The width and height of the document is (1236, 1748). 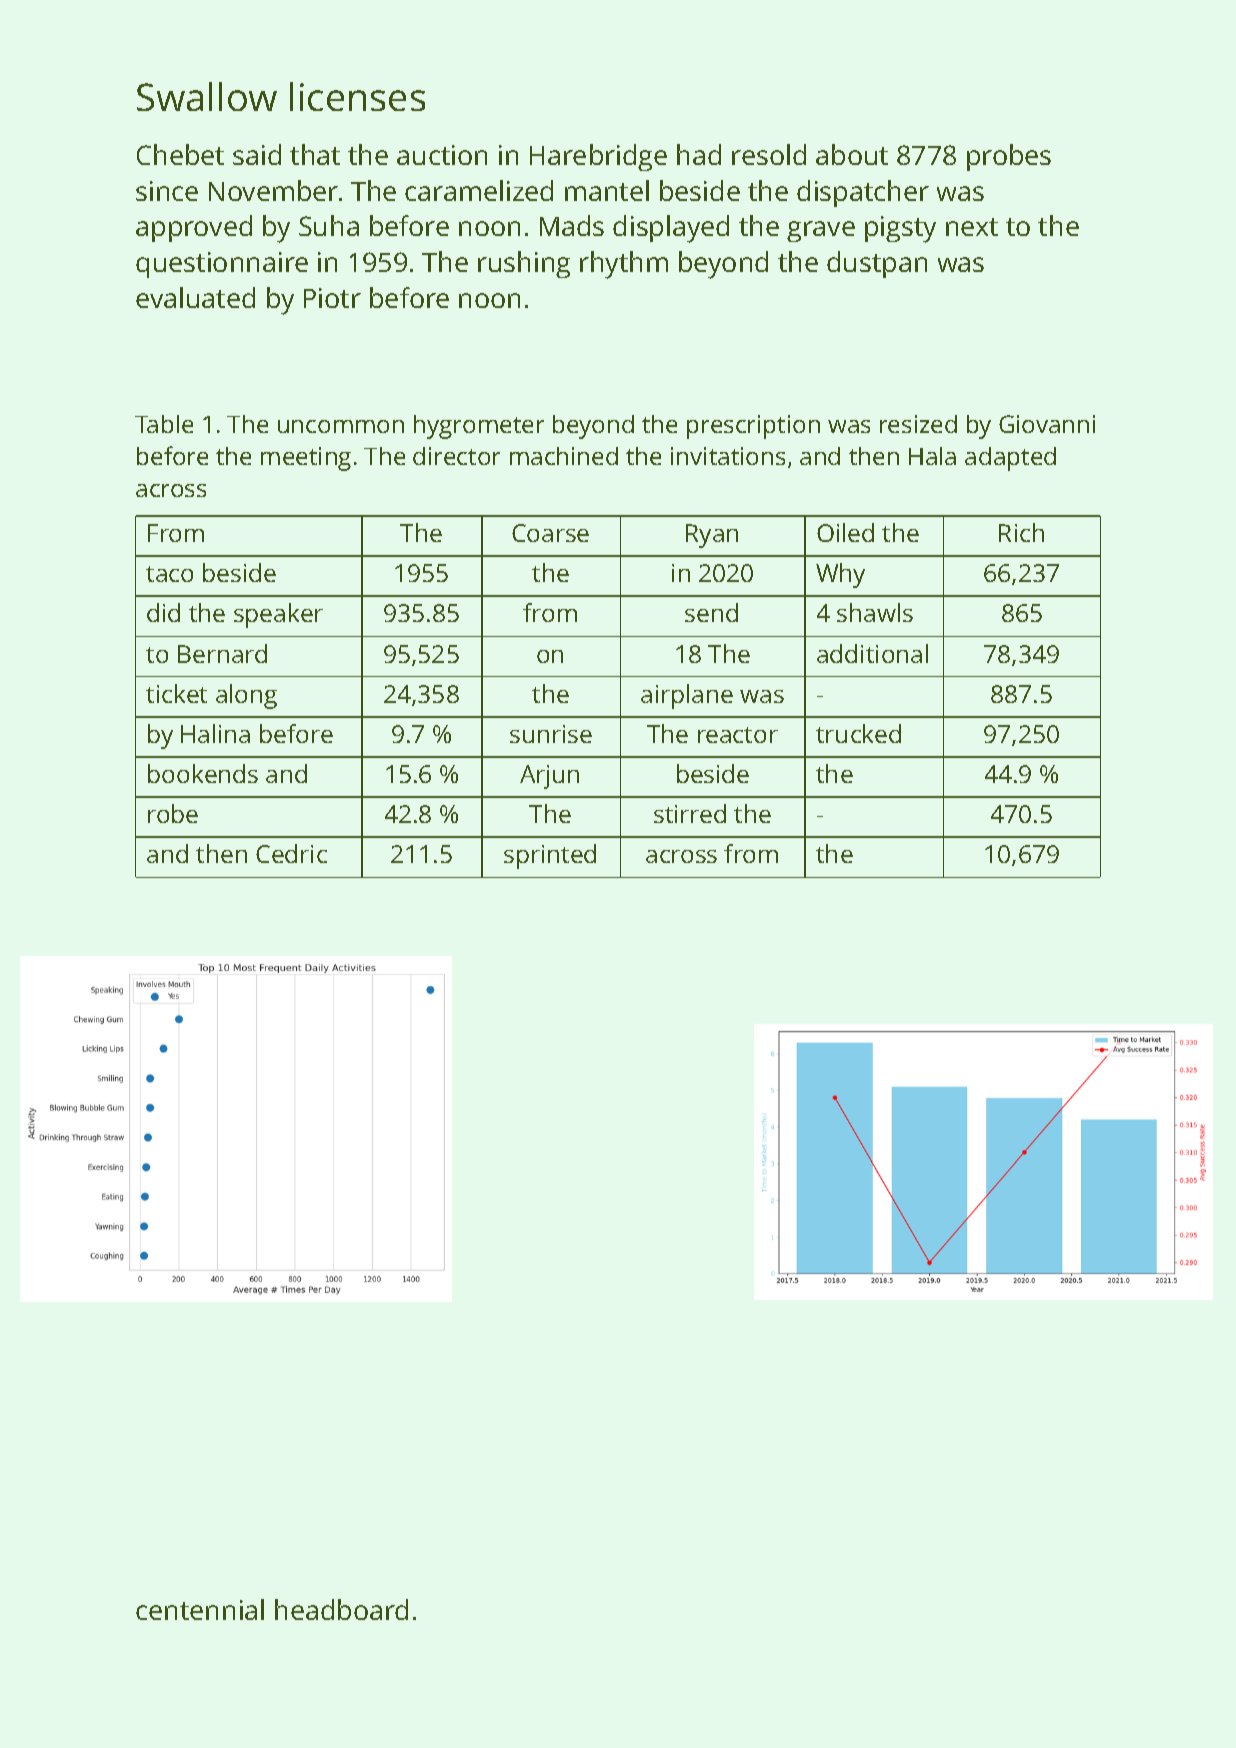 What do you see at coordinates (291, 853) in the document?
I see `Cedric` at bounding box center [291, 853].
